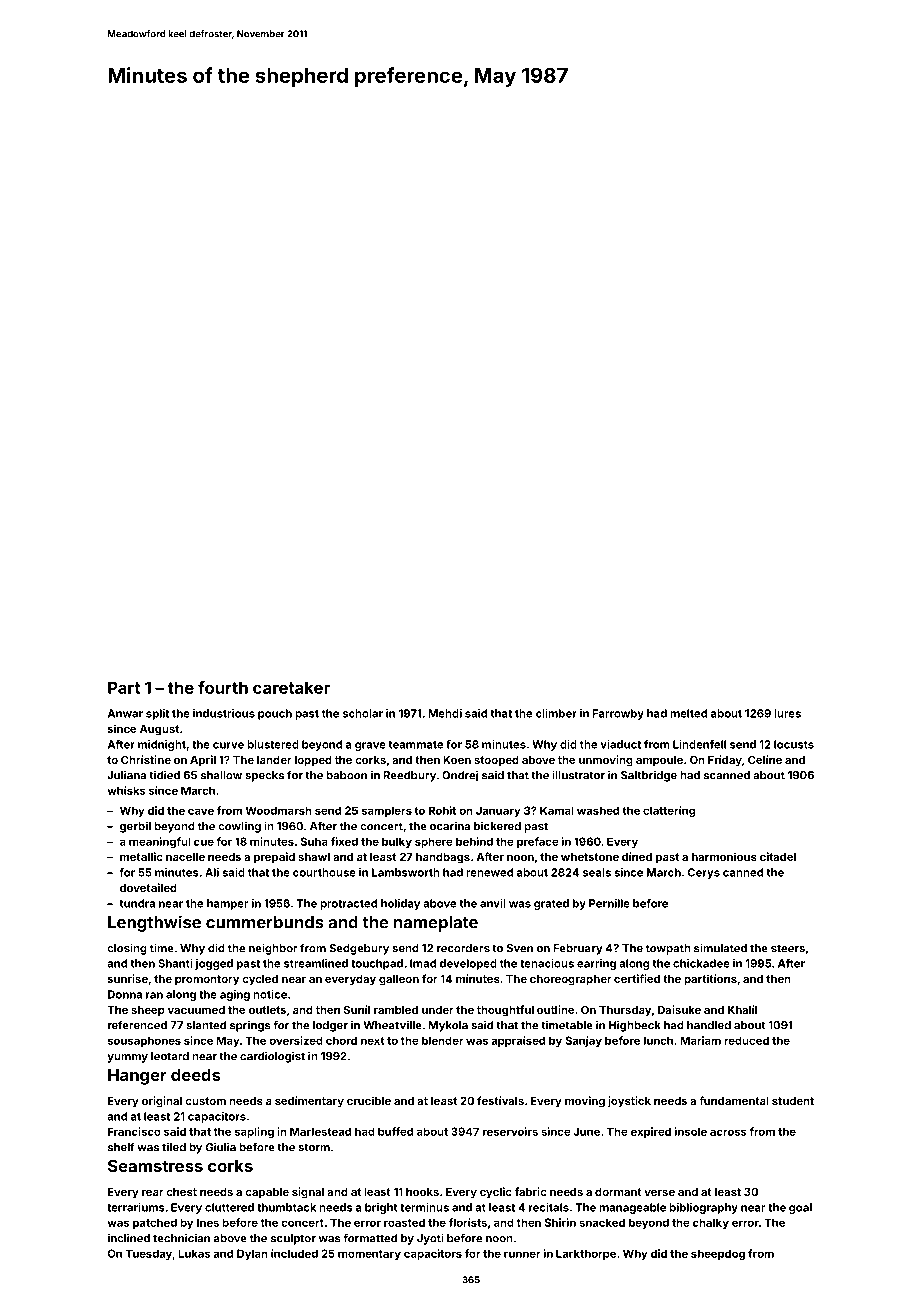  Describe the element at coordinates (445, 713) in the page. I see `Mehdi` at that location.
